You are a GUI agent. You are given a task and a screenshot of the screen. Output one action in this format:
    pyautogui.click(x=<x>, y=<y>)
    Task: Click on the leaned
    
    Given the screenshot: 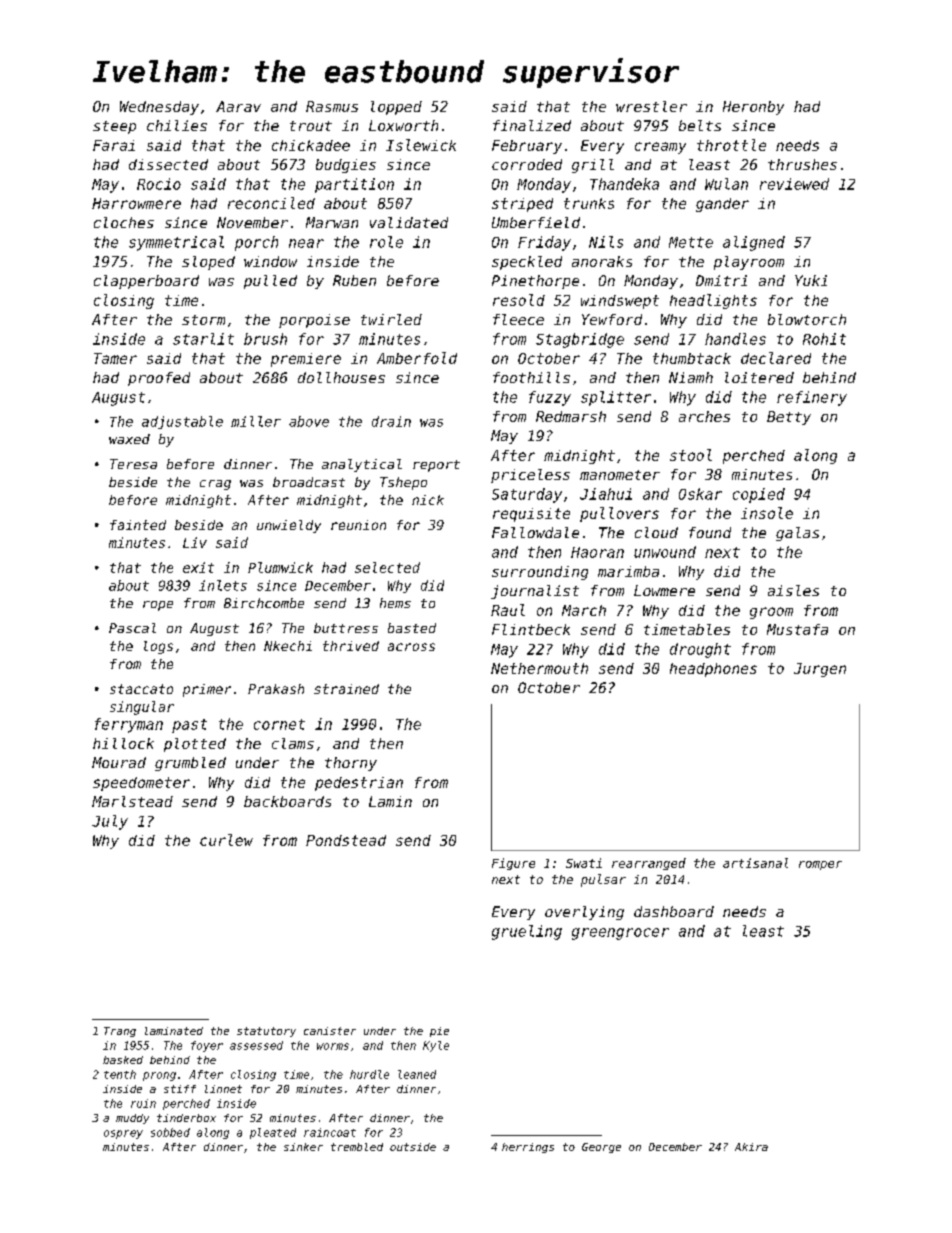 What is the action you would take?
    pyautogui.click(x=417, y=1074)
